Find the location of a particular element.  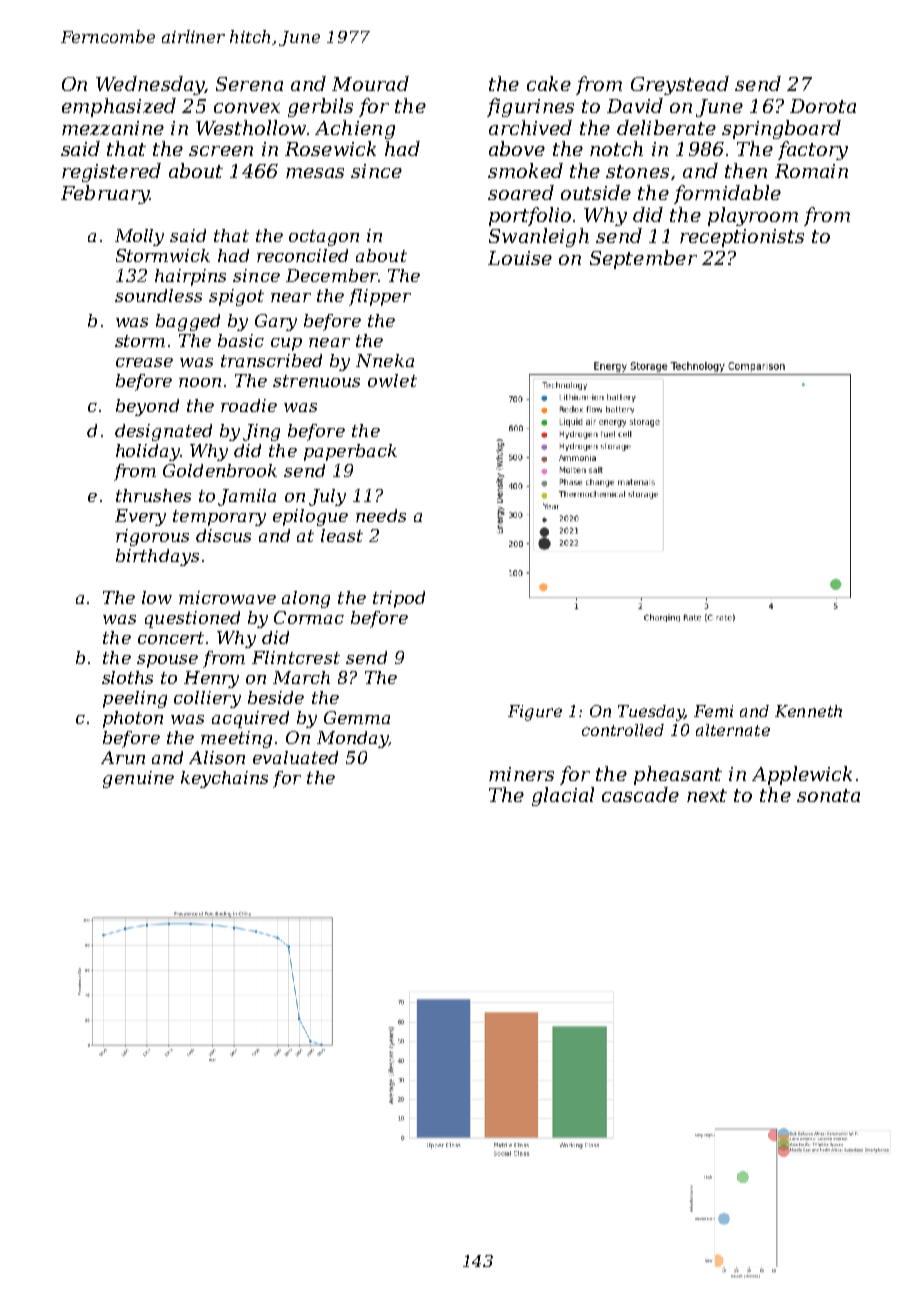

miners is located at coordinates (521, 774).
